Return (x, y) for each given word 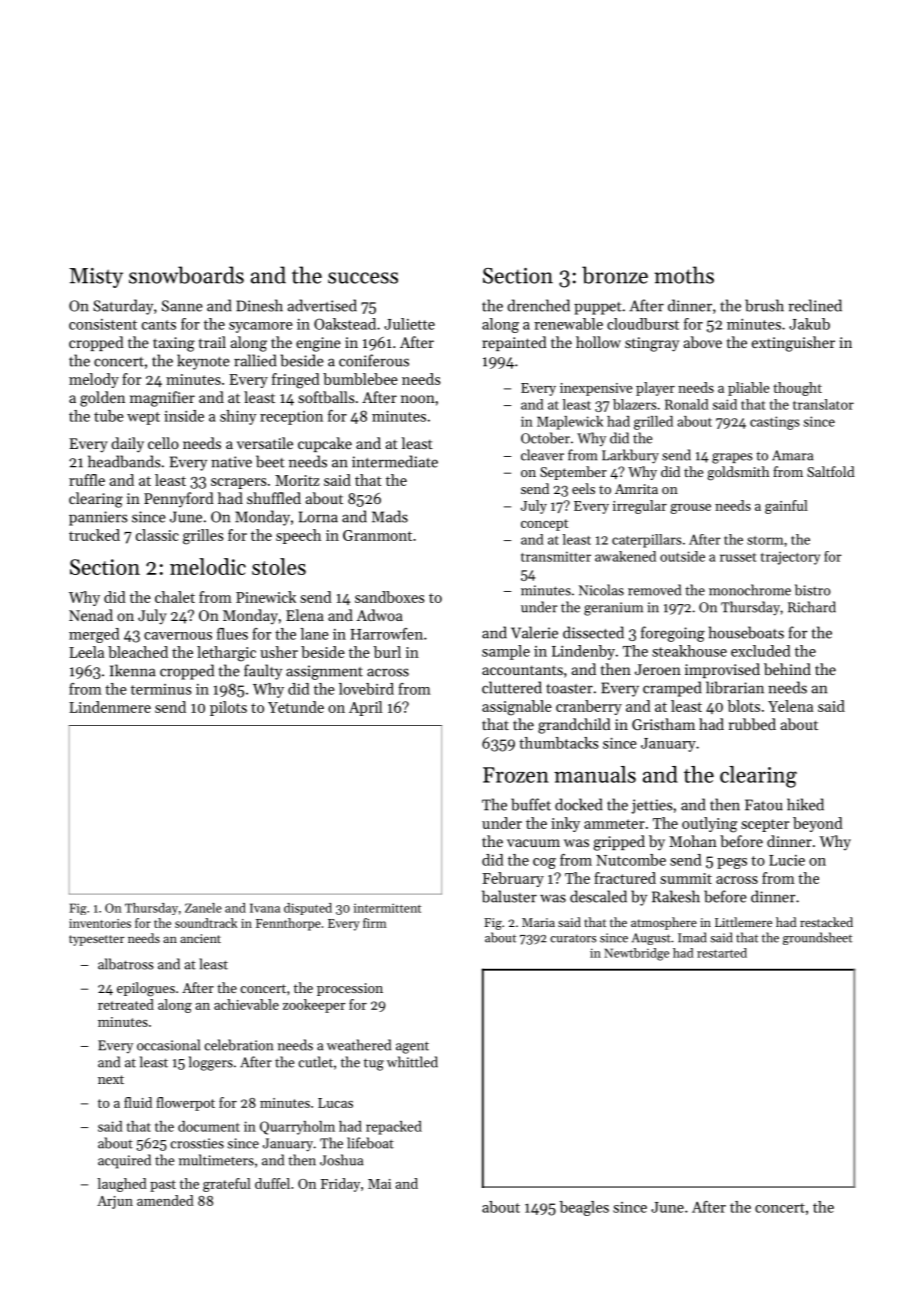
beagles (584, 1208)
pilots (228, 708)
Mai (379, 1184)
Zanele (203, 908)
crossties (197, 1143)
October (545, 438)
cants (159, 325)
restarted (722, 953)
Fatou (764, 805)
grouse (690, 509)
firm (374, 923)
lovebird (366, 689)
